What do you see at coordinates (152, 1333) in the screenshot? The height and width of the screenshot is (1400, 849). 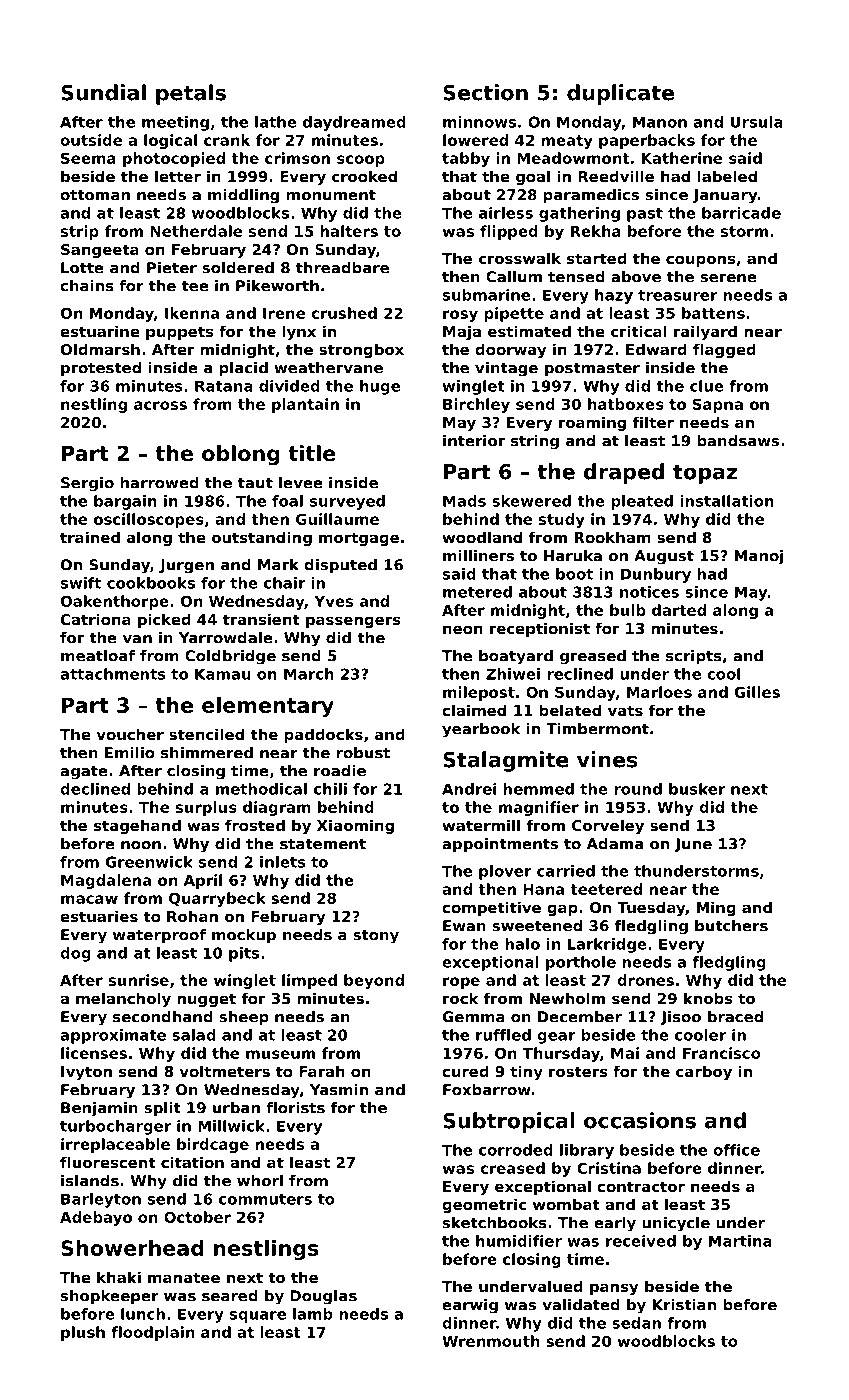 I see `floodplain` at bounding box center [152, 1333].
